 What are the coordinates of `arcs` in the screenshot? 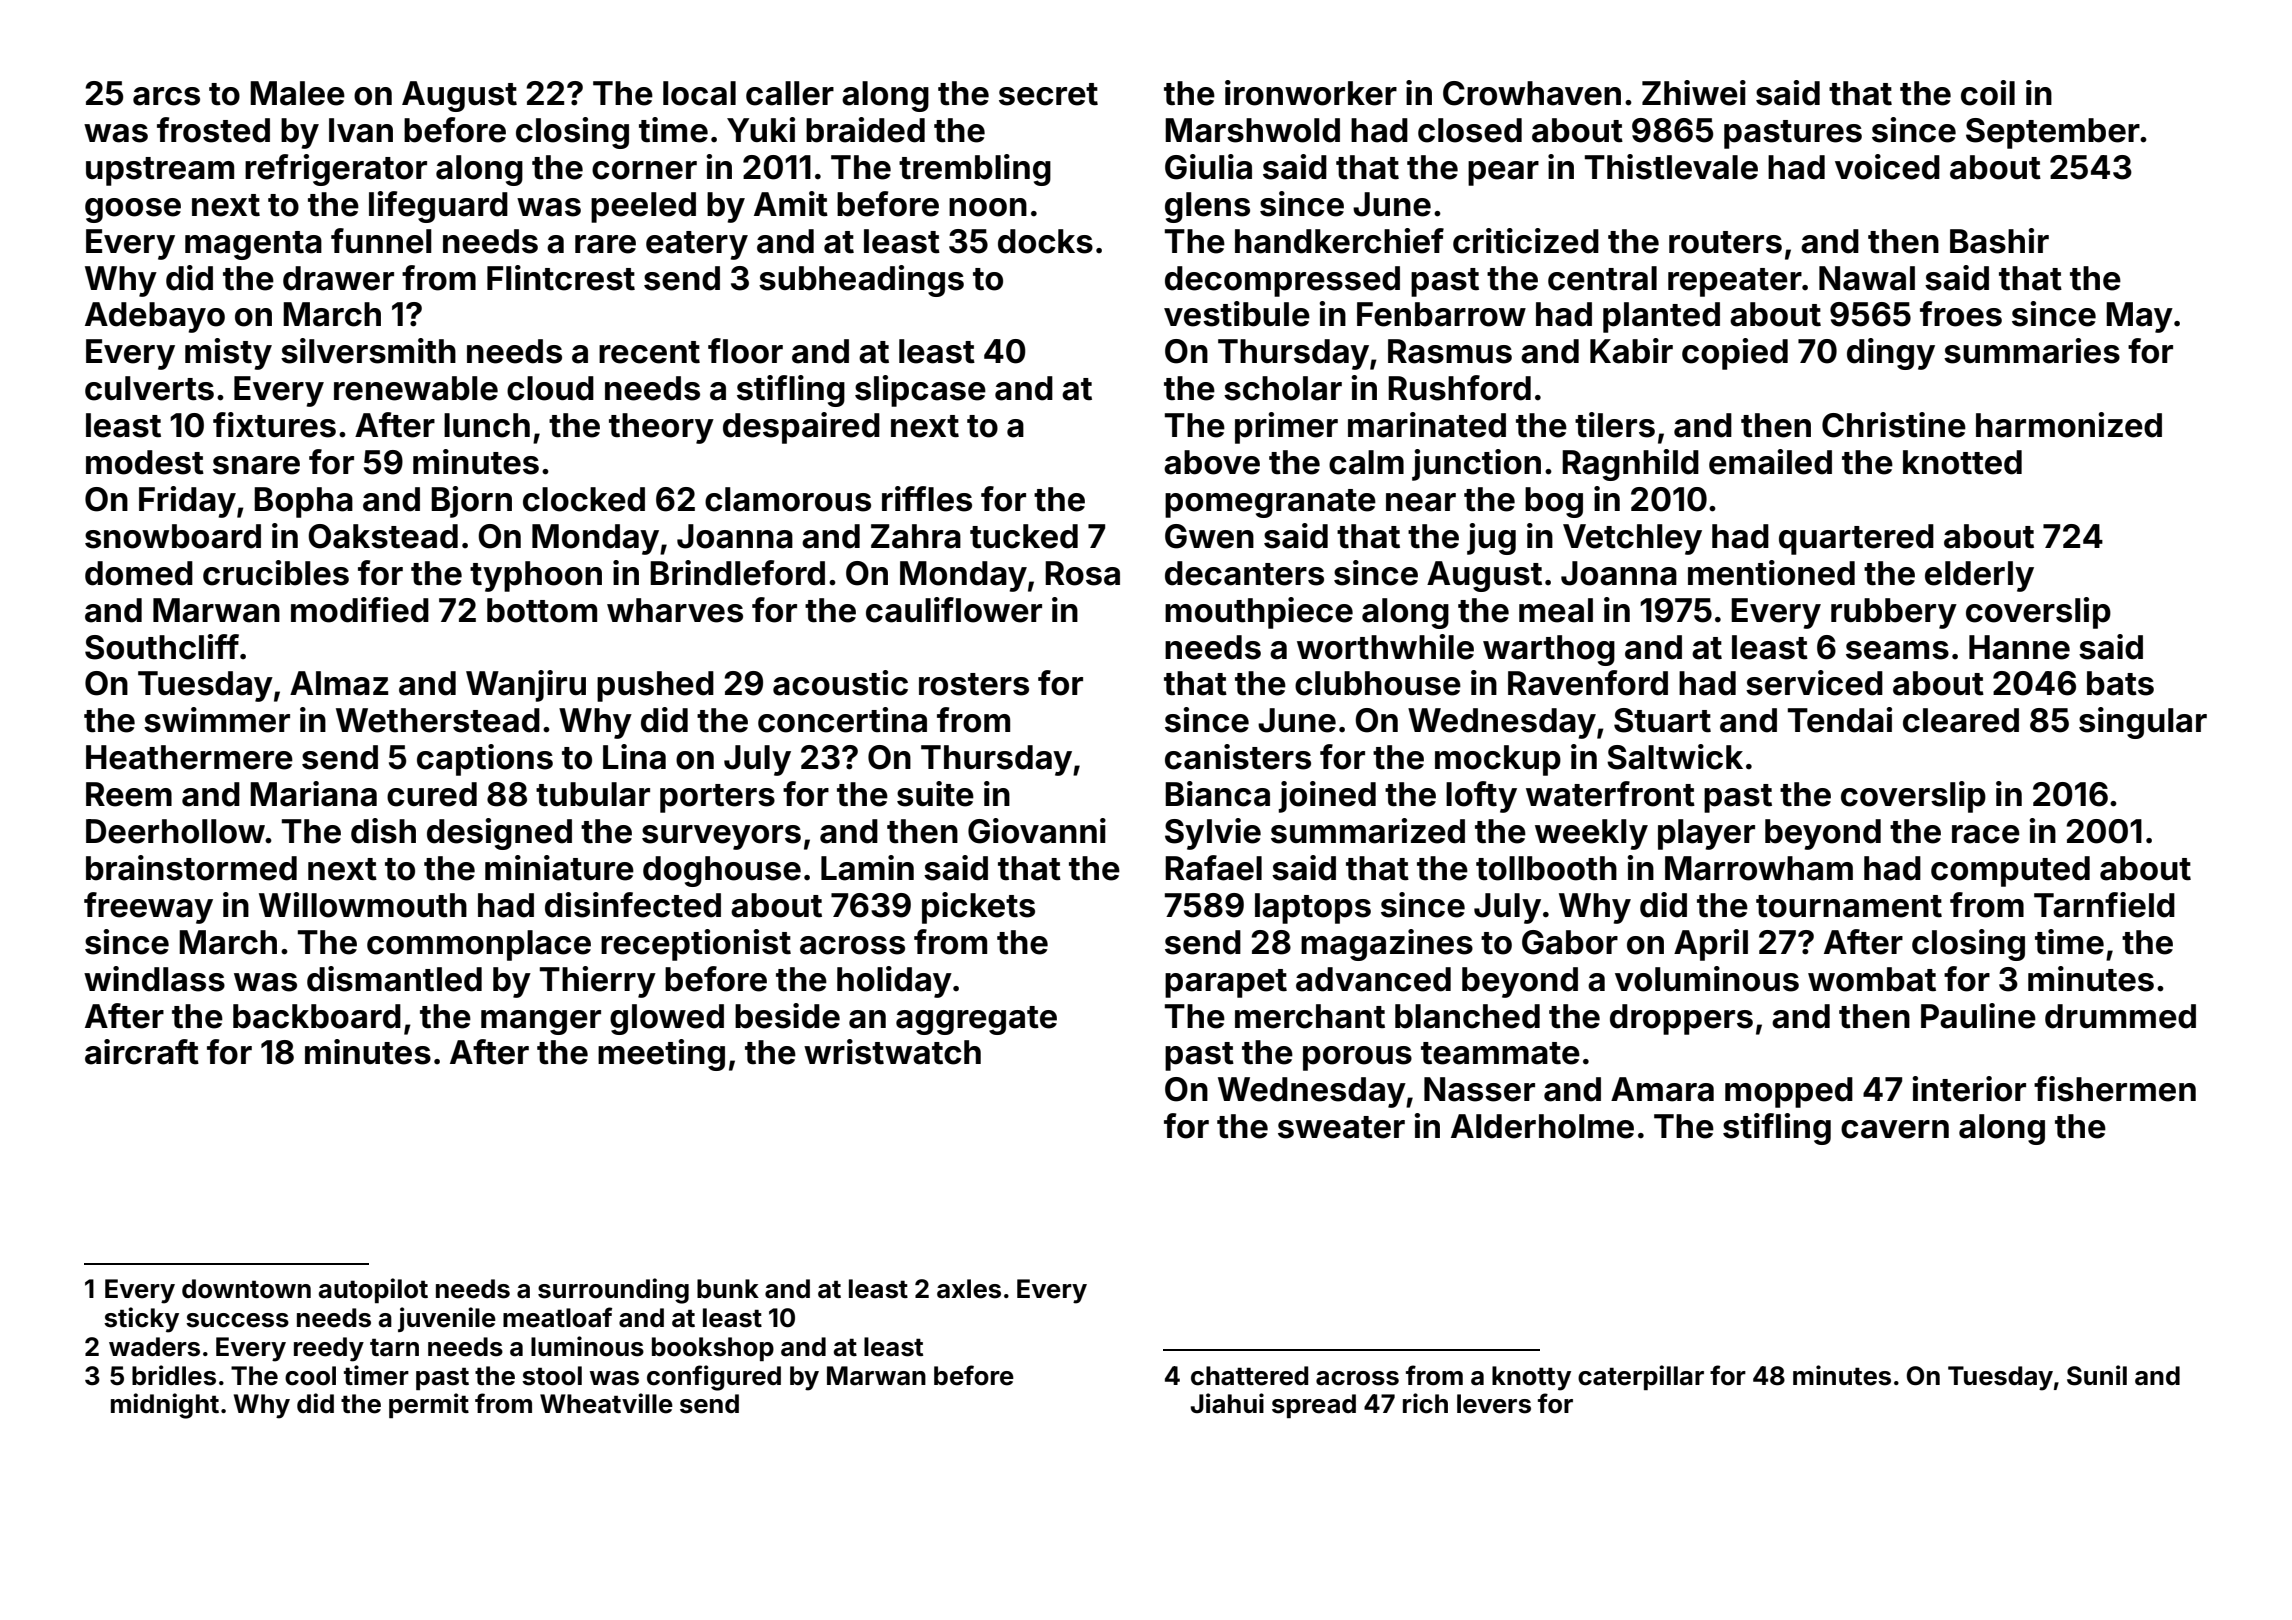 It's located at (166, 96).
